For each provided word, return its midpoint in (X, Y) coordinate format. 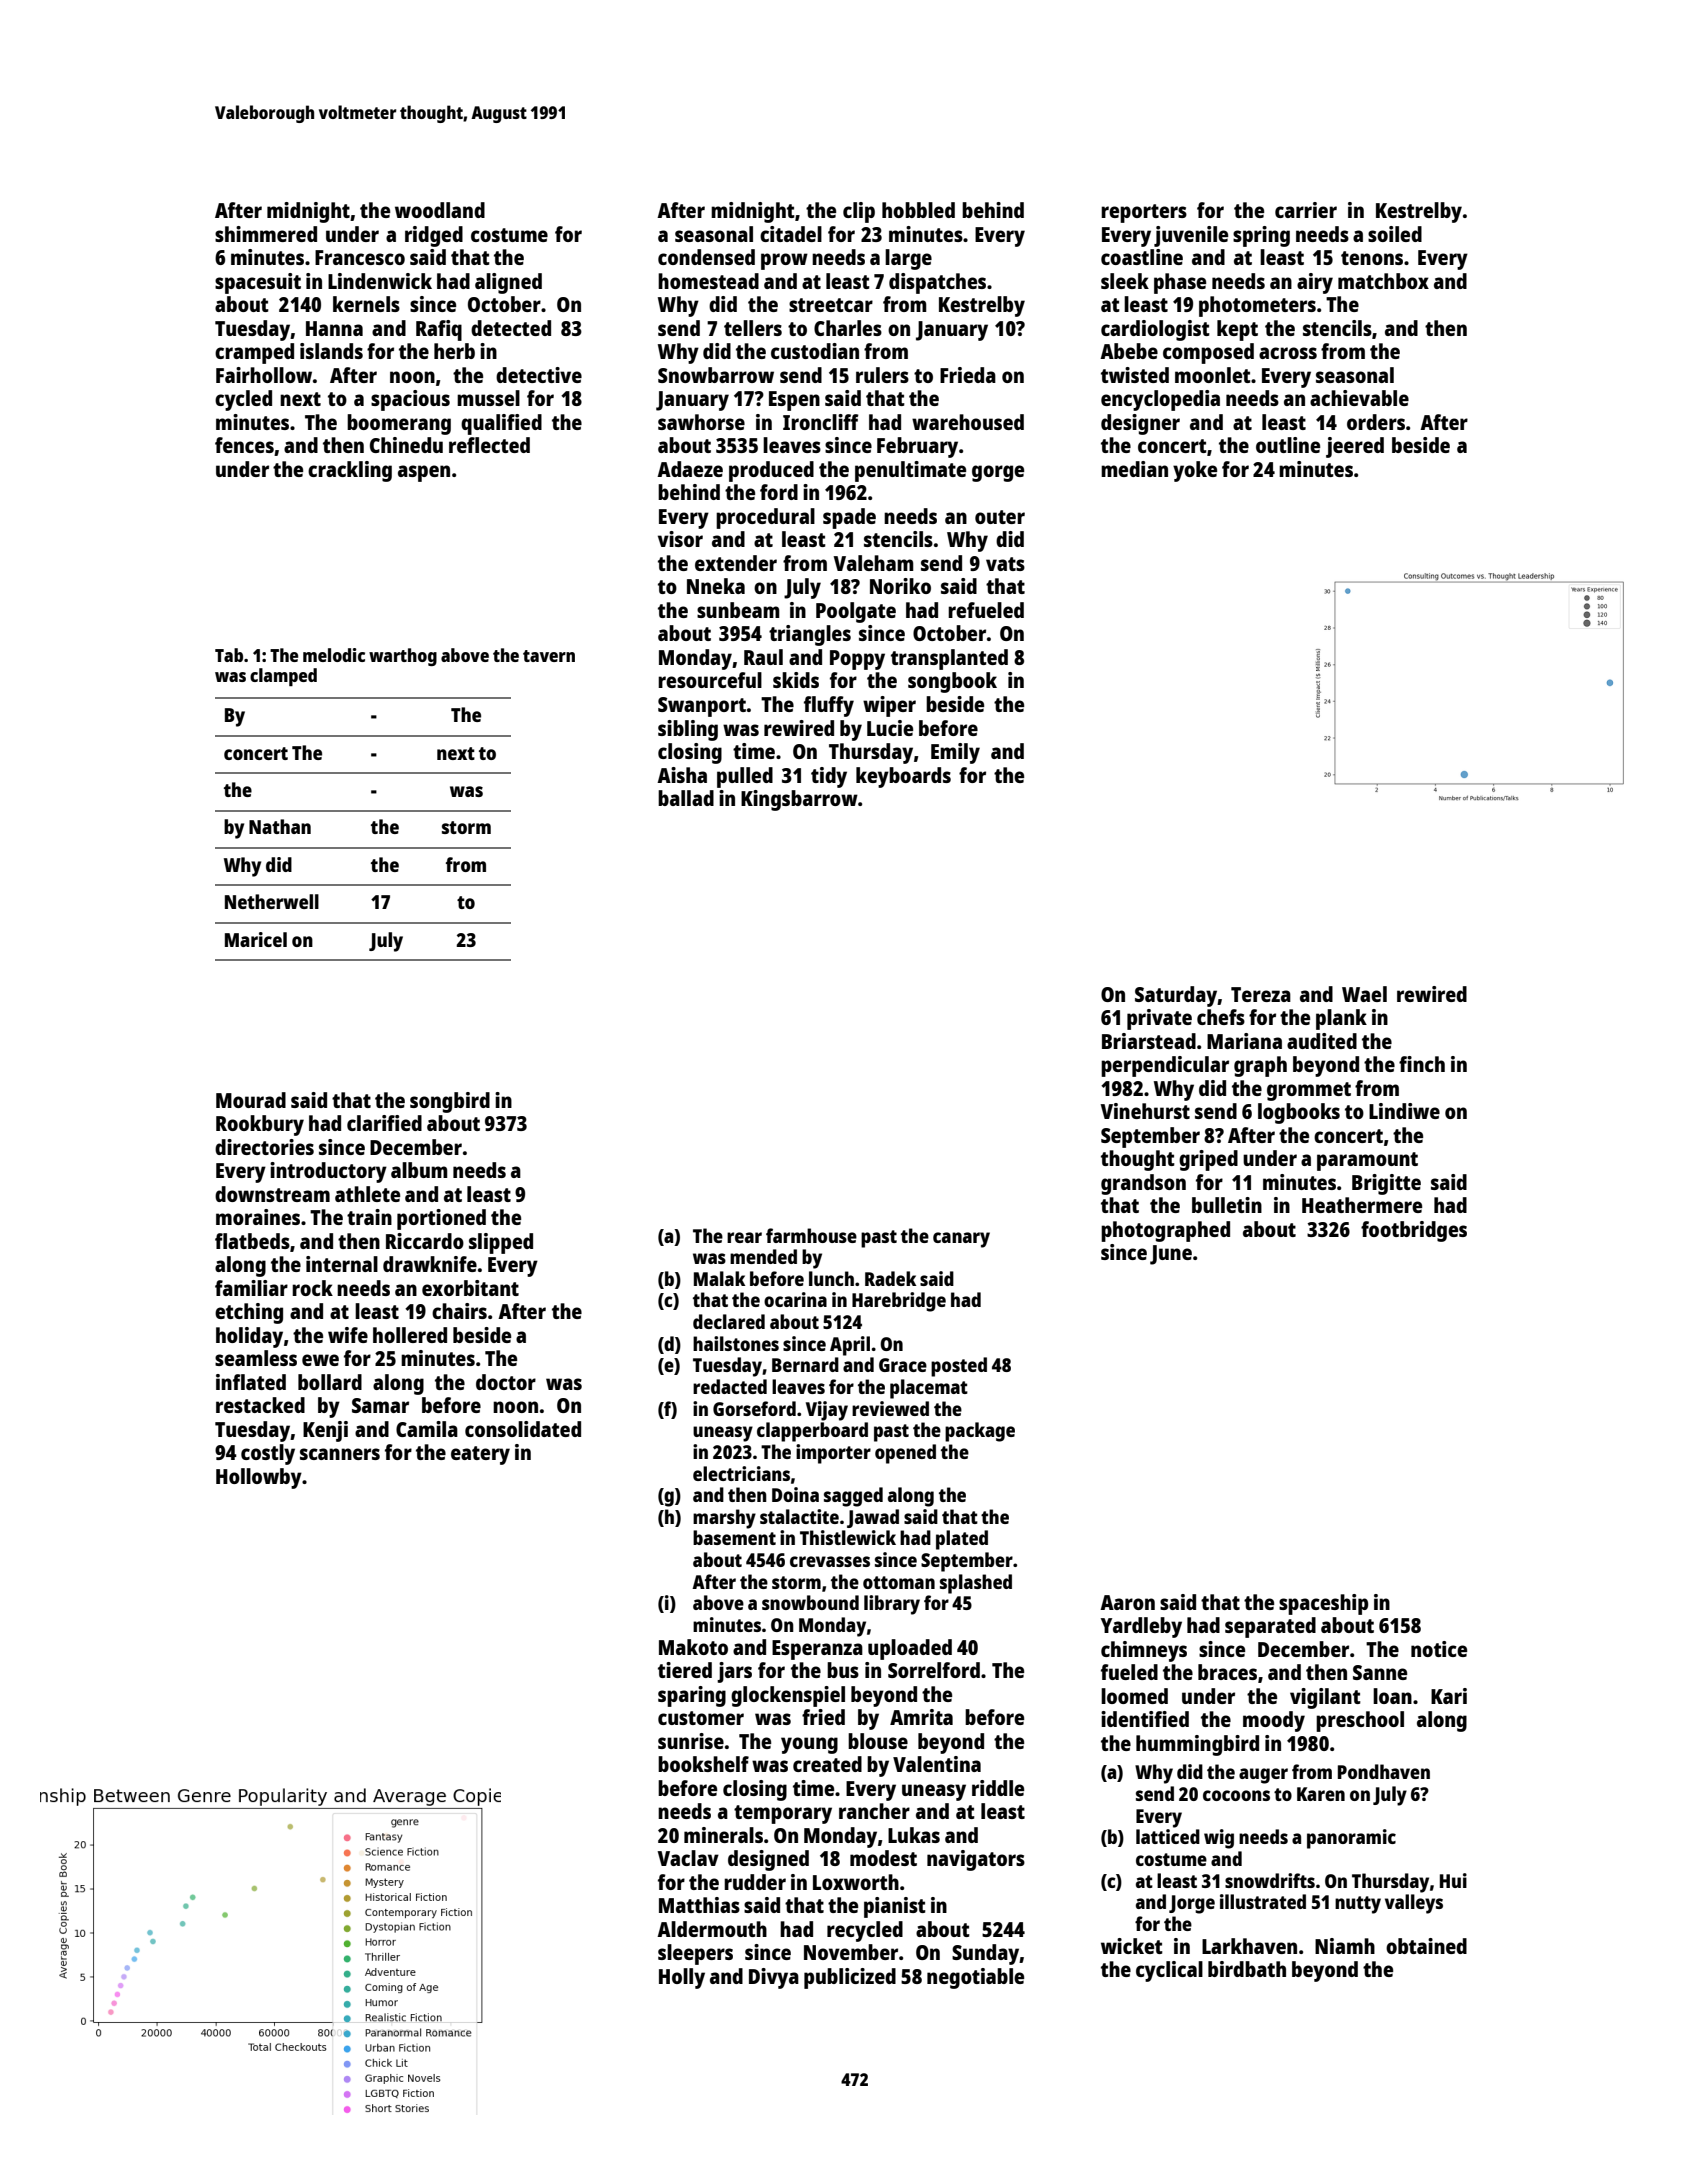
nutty (1358, 1905)
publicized (850, 1978)
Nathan (280, 826)
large (908, 259)
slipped (501, 1243)
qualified (501, 424)
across (1288, 353)
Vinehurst (1145, 1111)
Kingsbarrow (799, 800)
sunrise (691, 1741)
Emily (955, 753)
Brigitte (1386, 1184)
